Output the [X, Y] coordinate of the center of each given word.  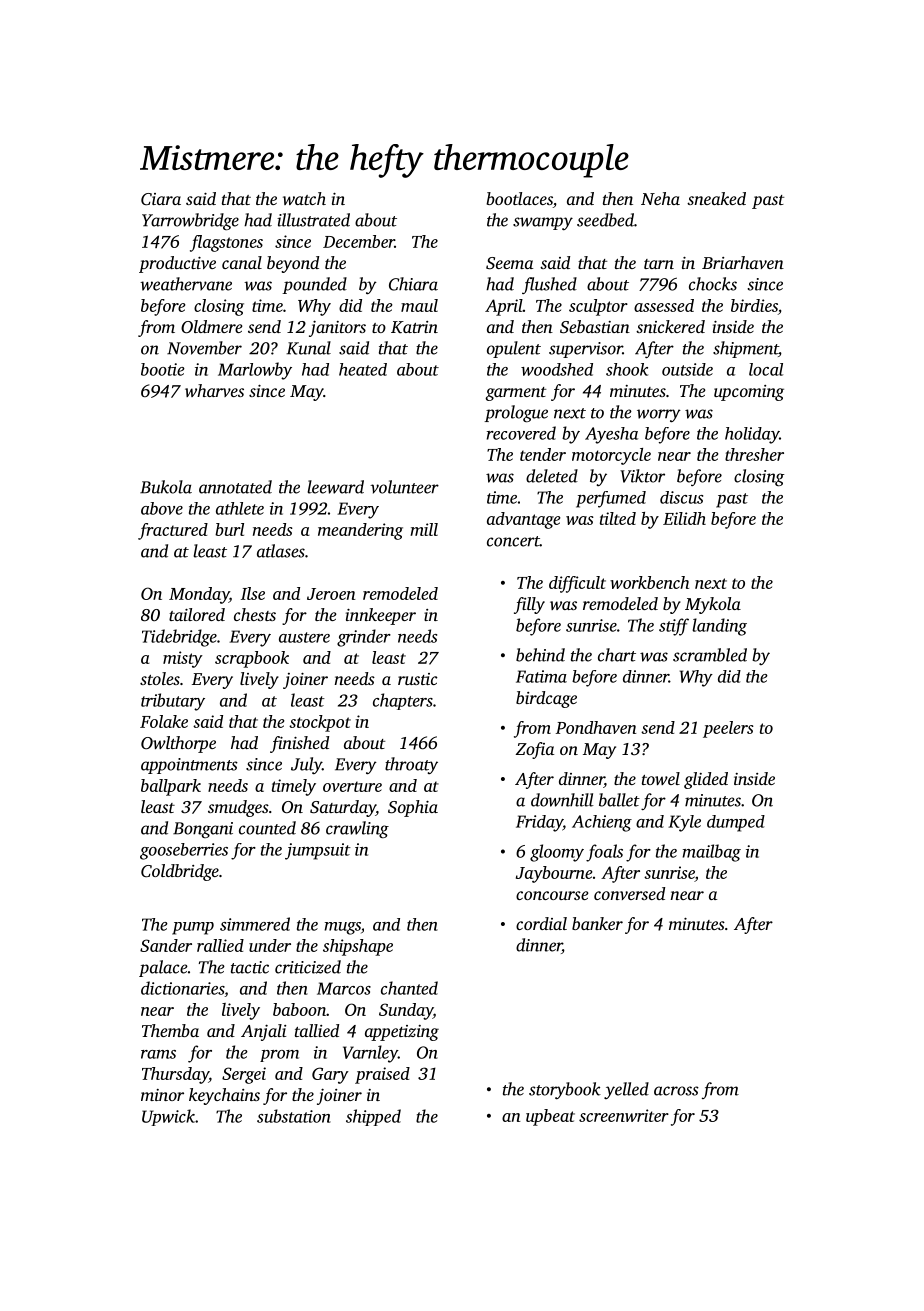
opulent [514, 349]
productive [177, 264]
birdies [754, 305]
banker [597, 923]
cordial [541, 923]
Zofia [535, 750]
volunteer [404, 487]
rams [158, 1054]
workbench [649, 582]
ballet [619, 800]
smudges [238, 808]
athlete [240, 508]
